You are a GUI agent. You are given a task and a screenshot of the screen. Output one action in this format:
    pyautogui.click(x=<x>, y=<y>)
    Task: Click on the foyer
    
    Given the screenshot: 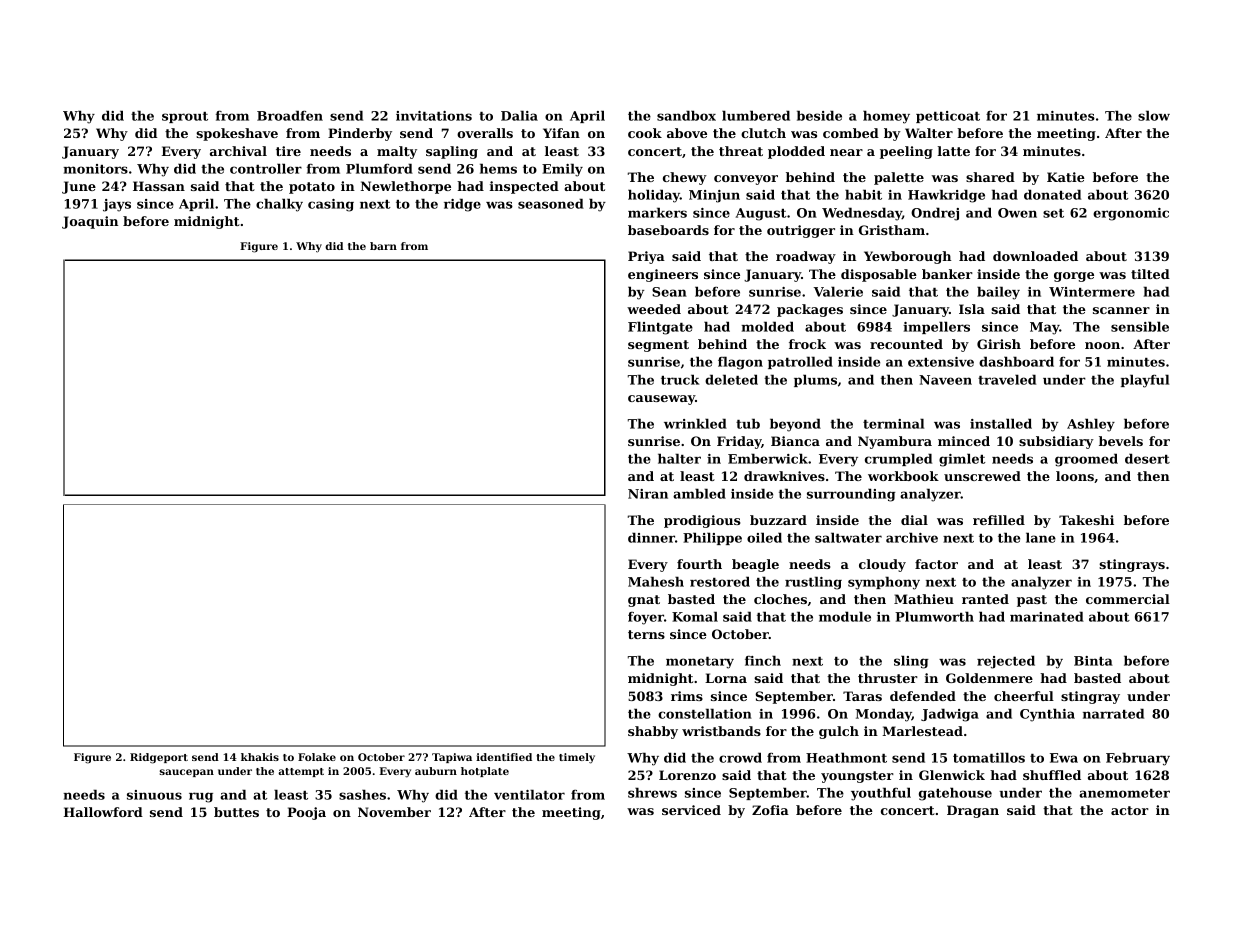 What is the action you would take?
    pyautogui.click(x=646, y=618)
